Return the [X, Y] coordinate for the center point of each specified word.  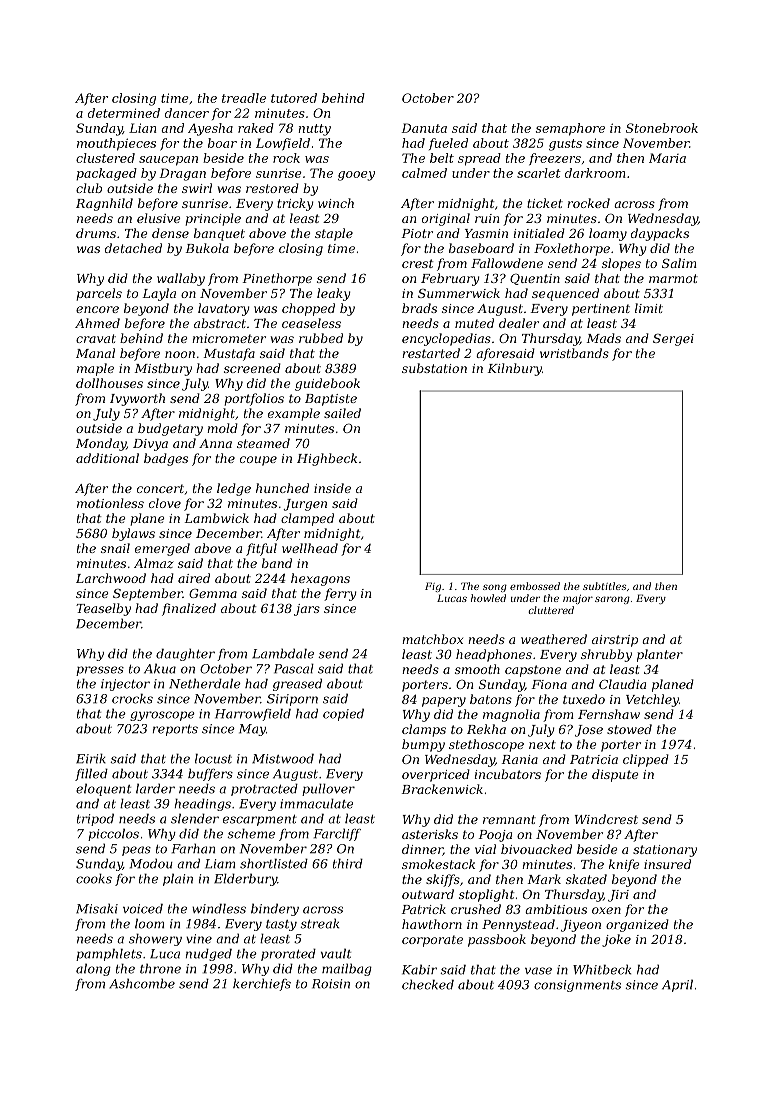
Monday [101, 444]
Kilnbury [514, 369]
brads [419, 308]
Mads [603, 338]
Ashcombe [142, 983]
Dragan [182, 174]
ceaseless [311, 323]
